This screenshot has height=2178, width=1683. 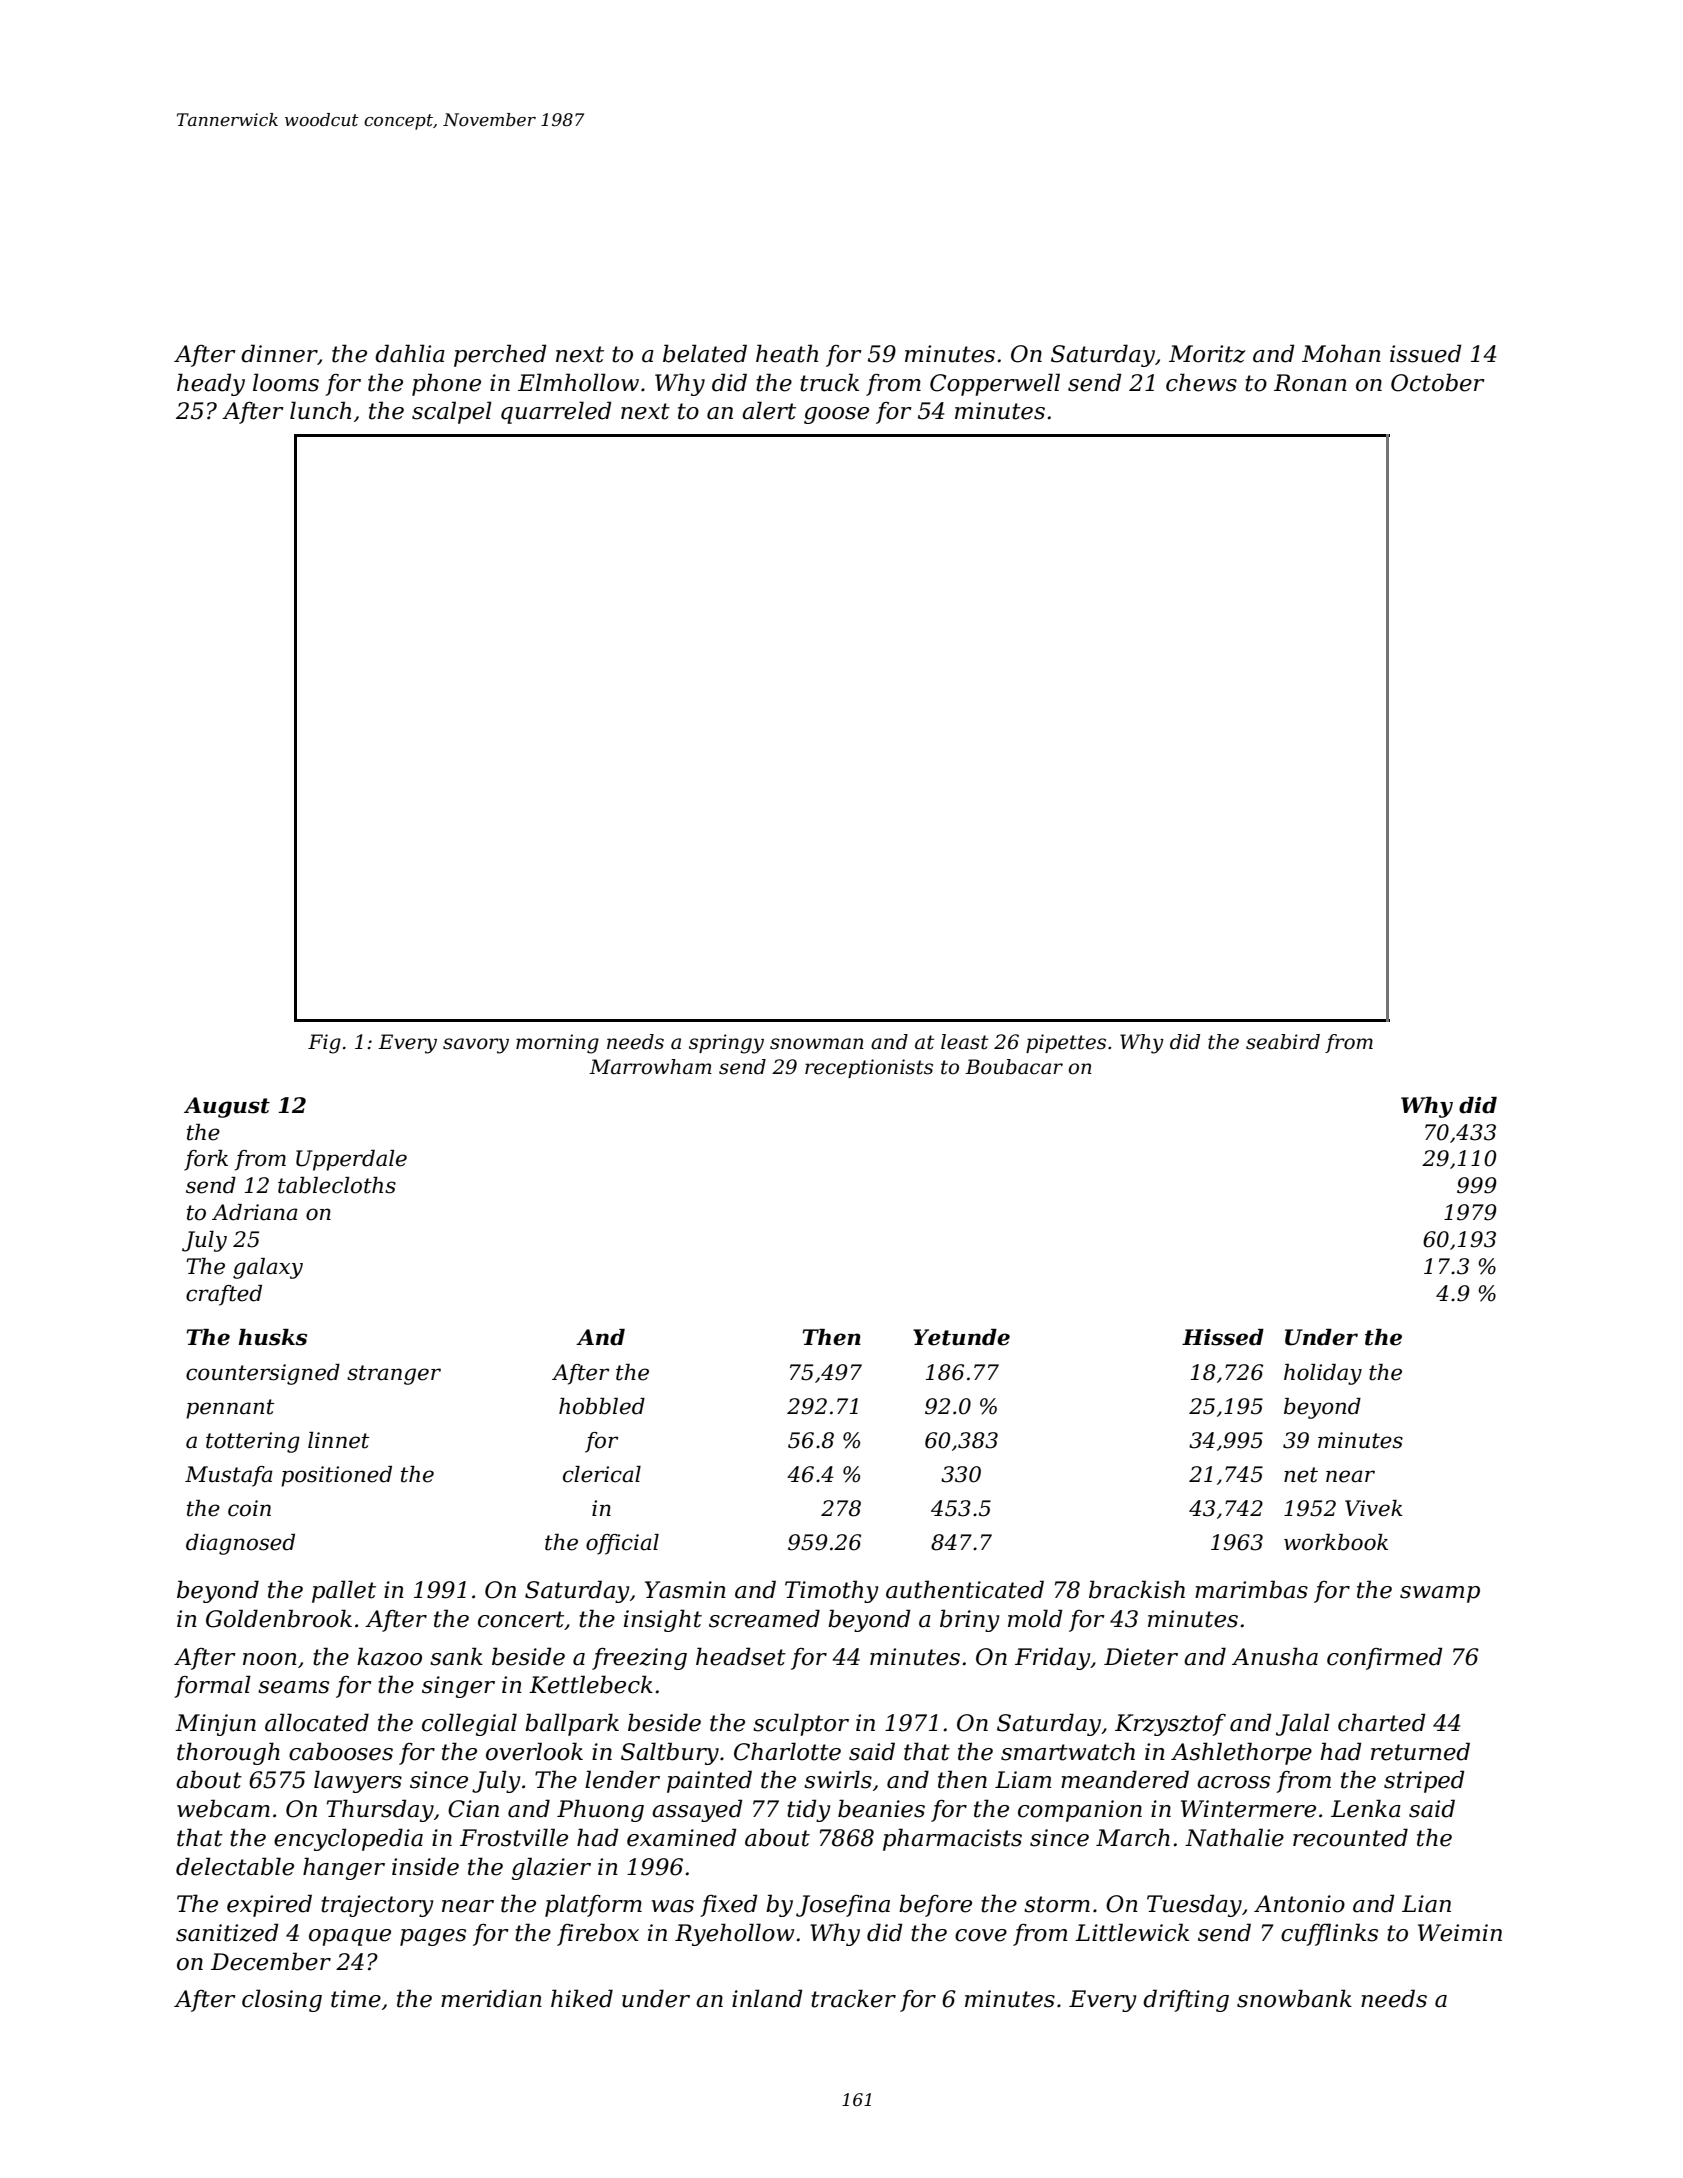 I want to click on heady, so click(x=211, y=384).
